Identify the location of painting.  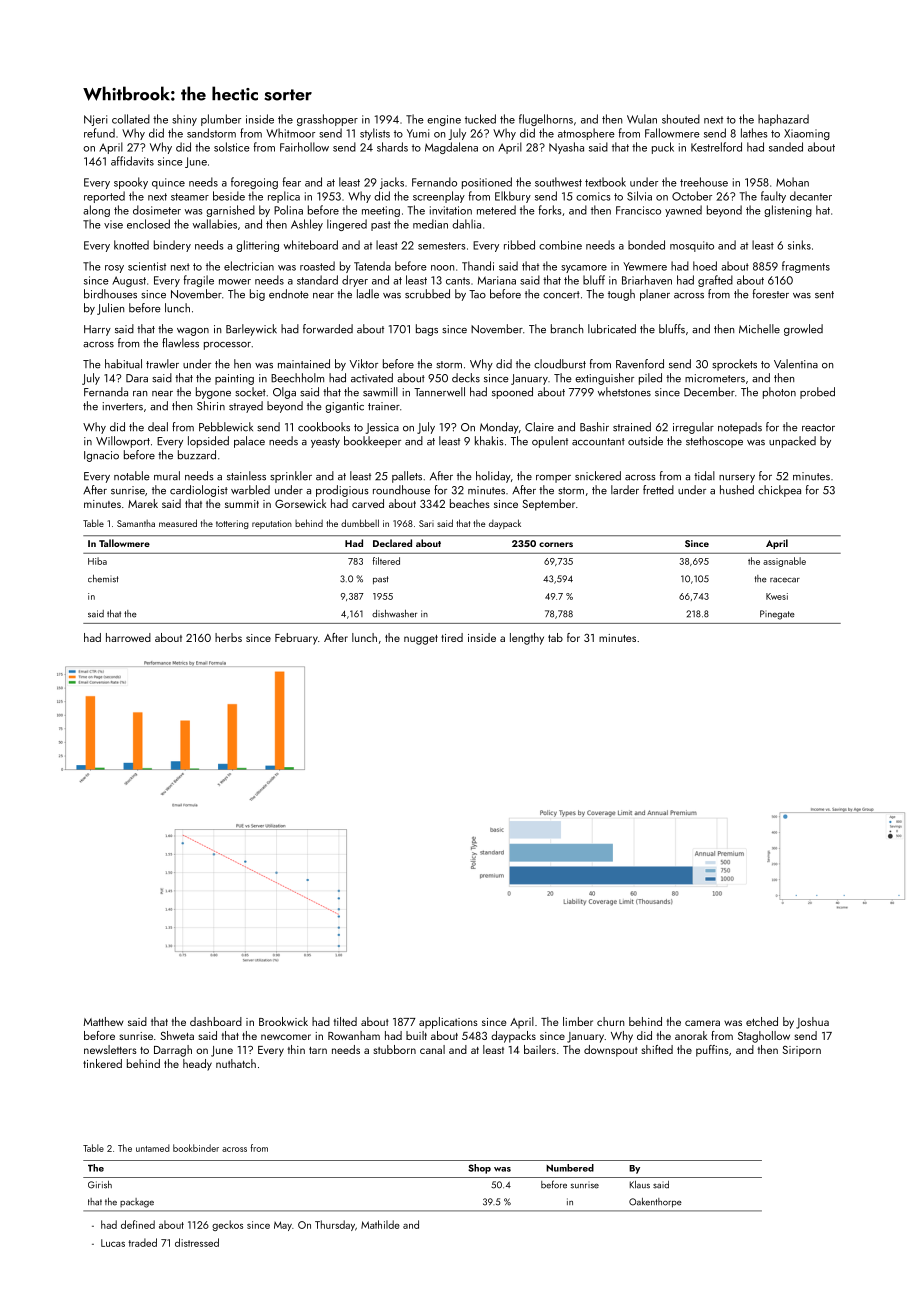
(234, 379).
